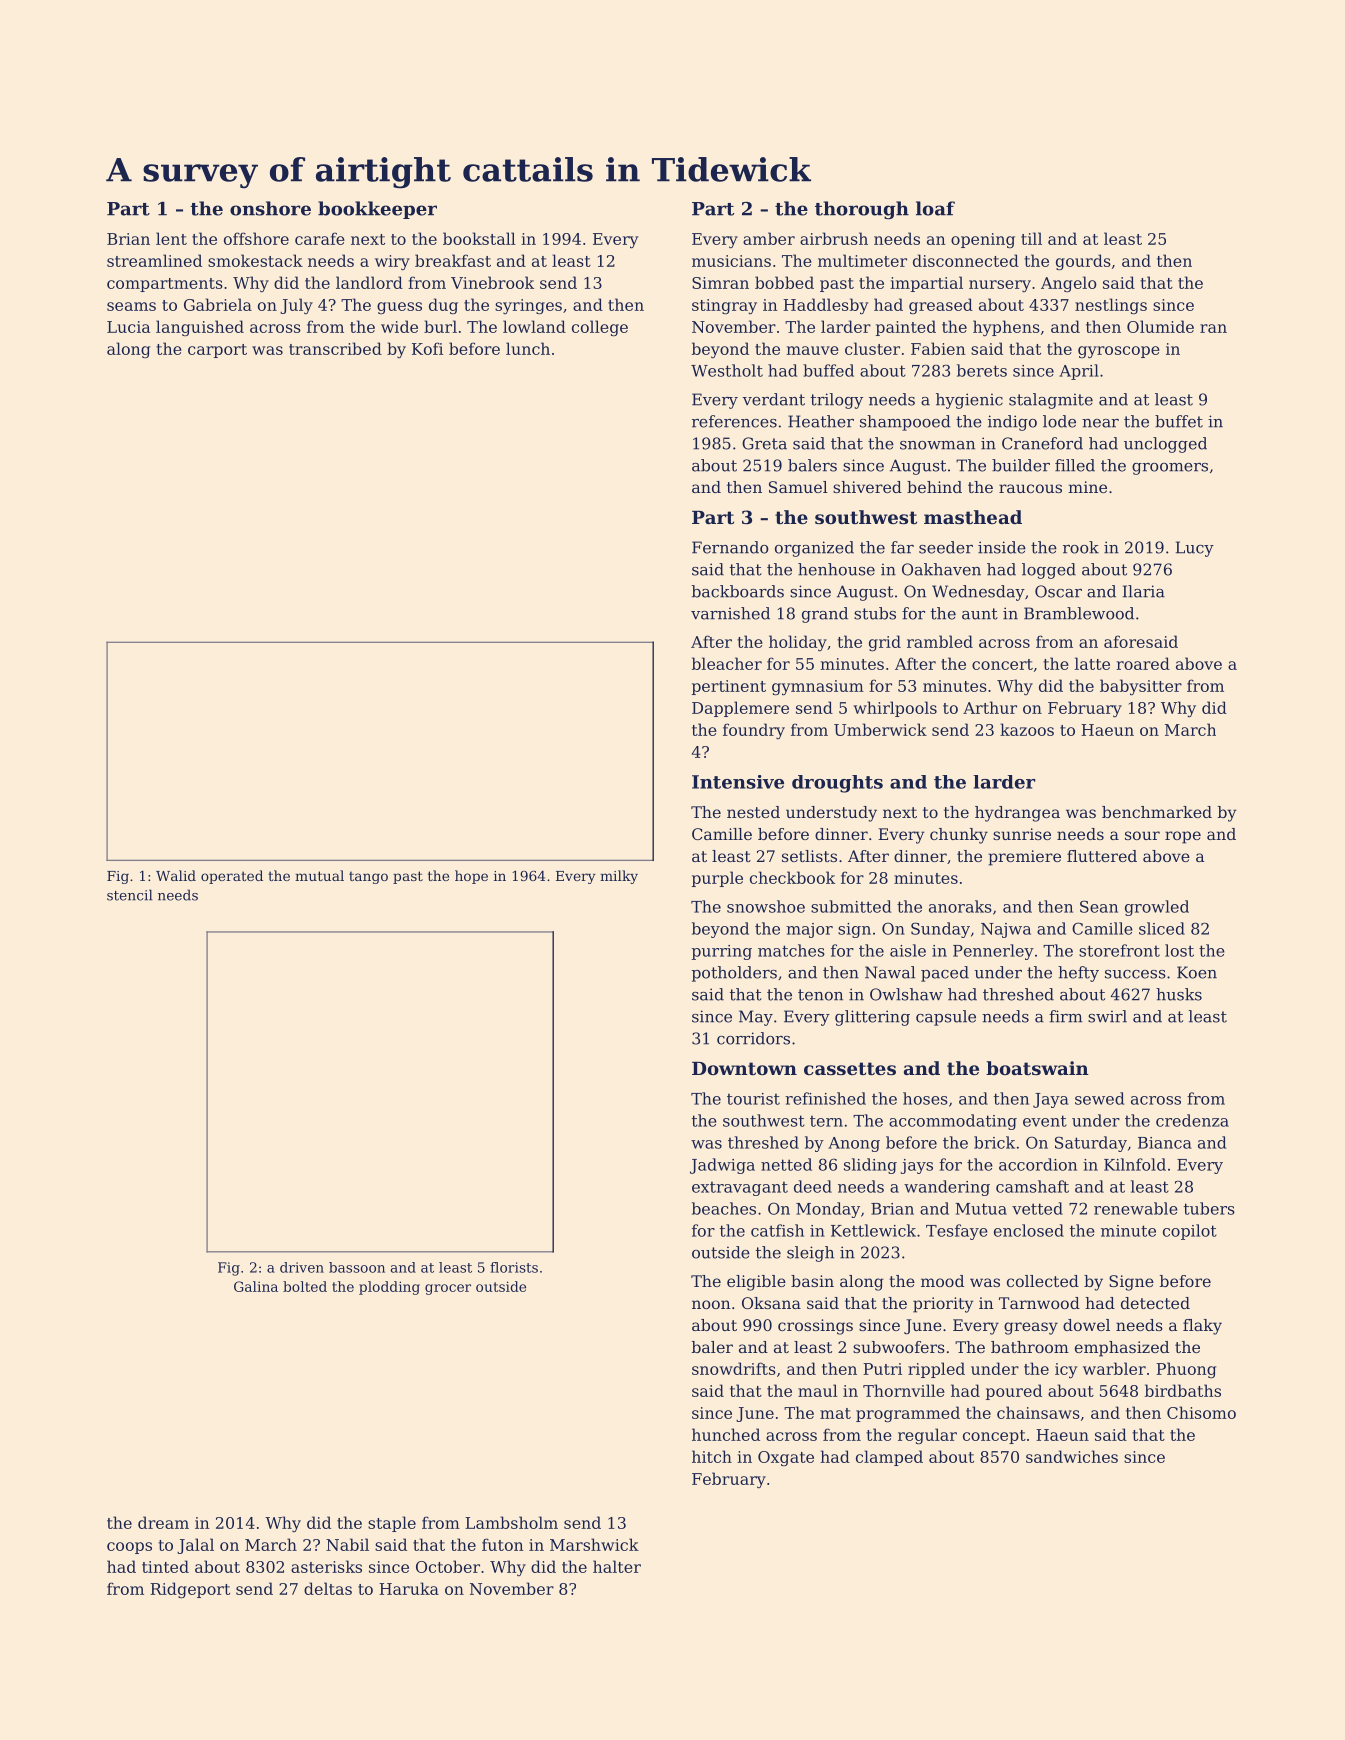  I want to click on Galina, so click(256, 1286).
